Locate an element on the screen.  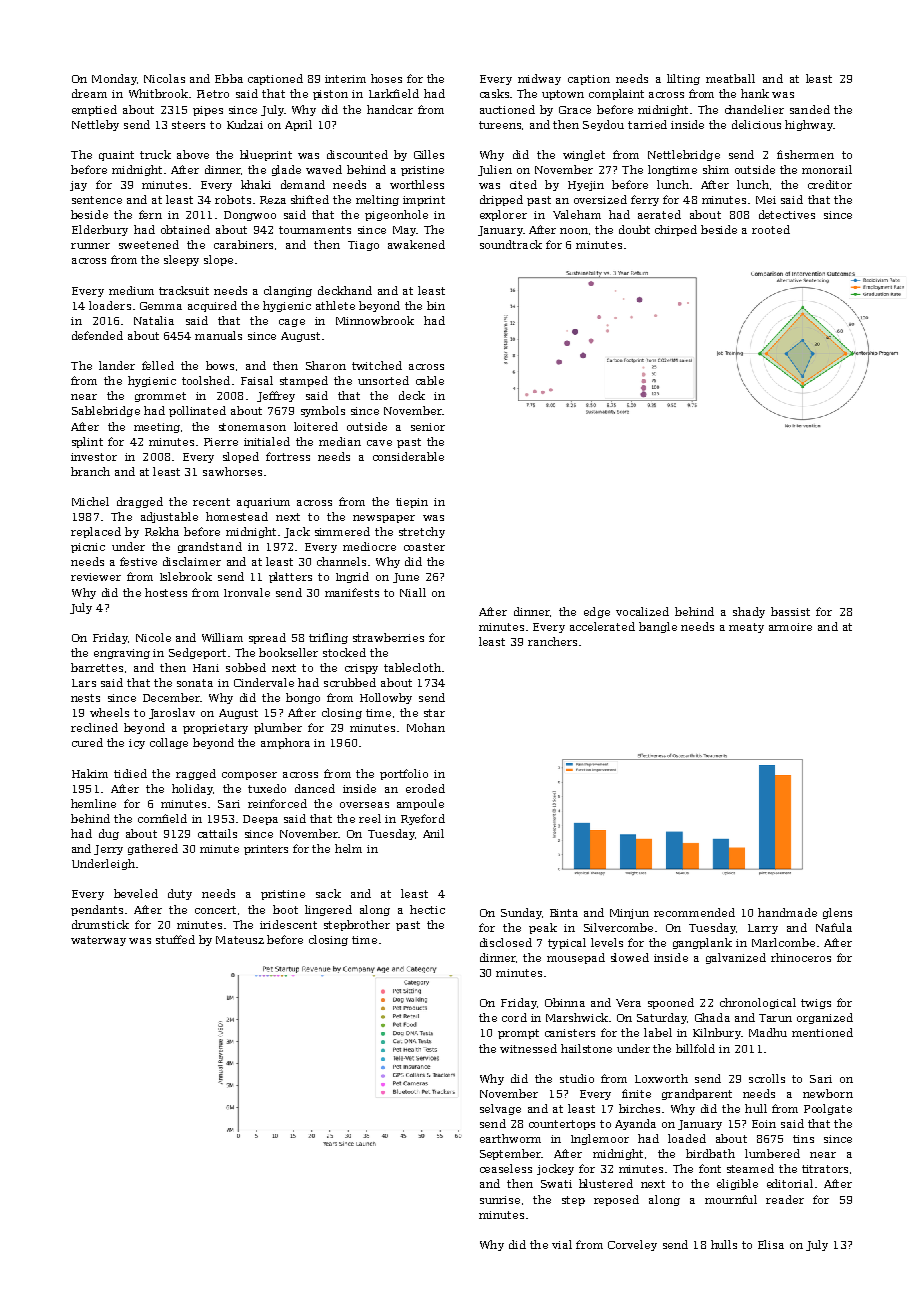
Seydou is located at coordinates (603, 125).
